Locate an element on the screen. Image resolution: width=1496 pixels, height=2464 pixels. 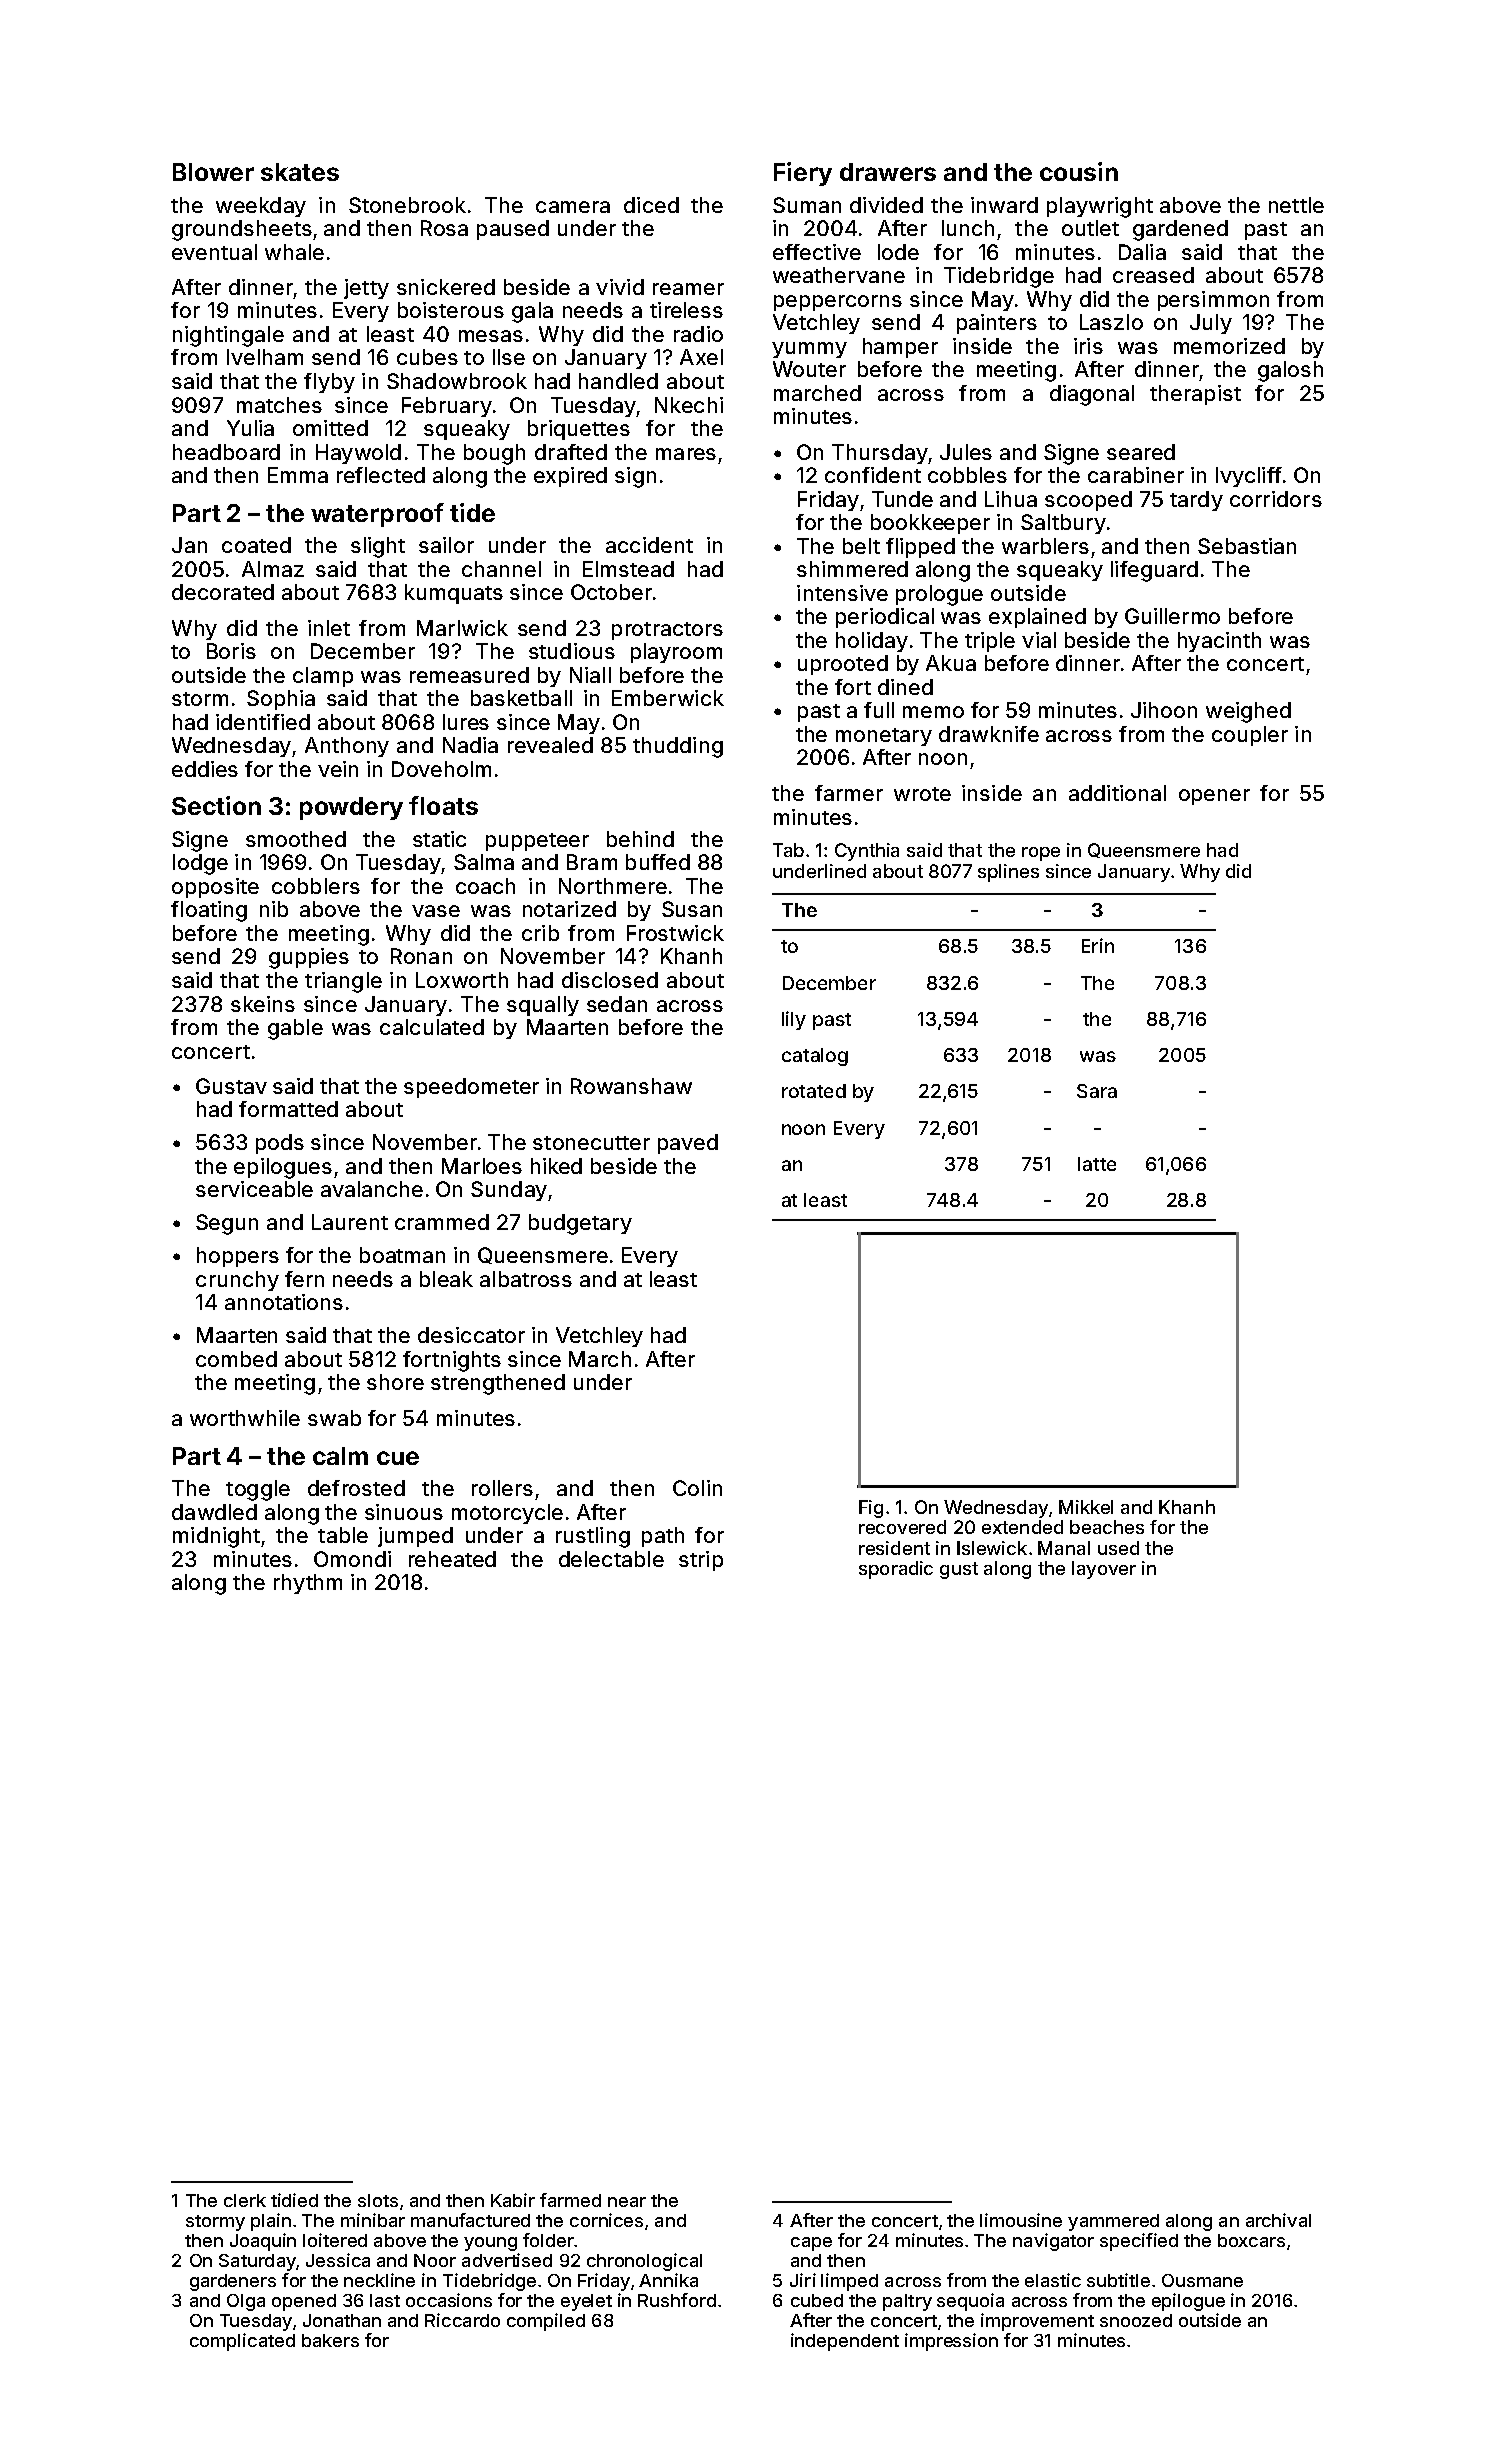
whale is located at coordinates (294, 252).
